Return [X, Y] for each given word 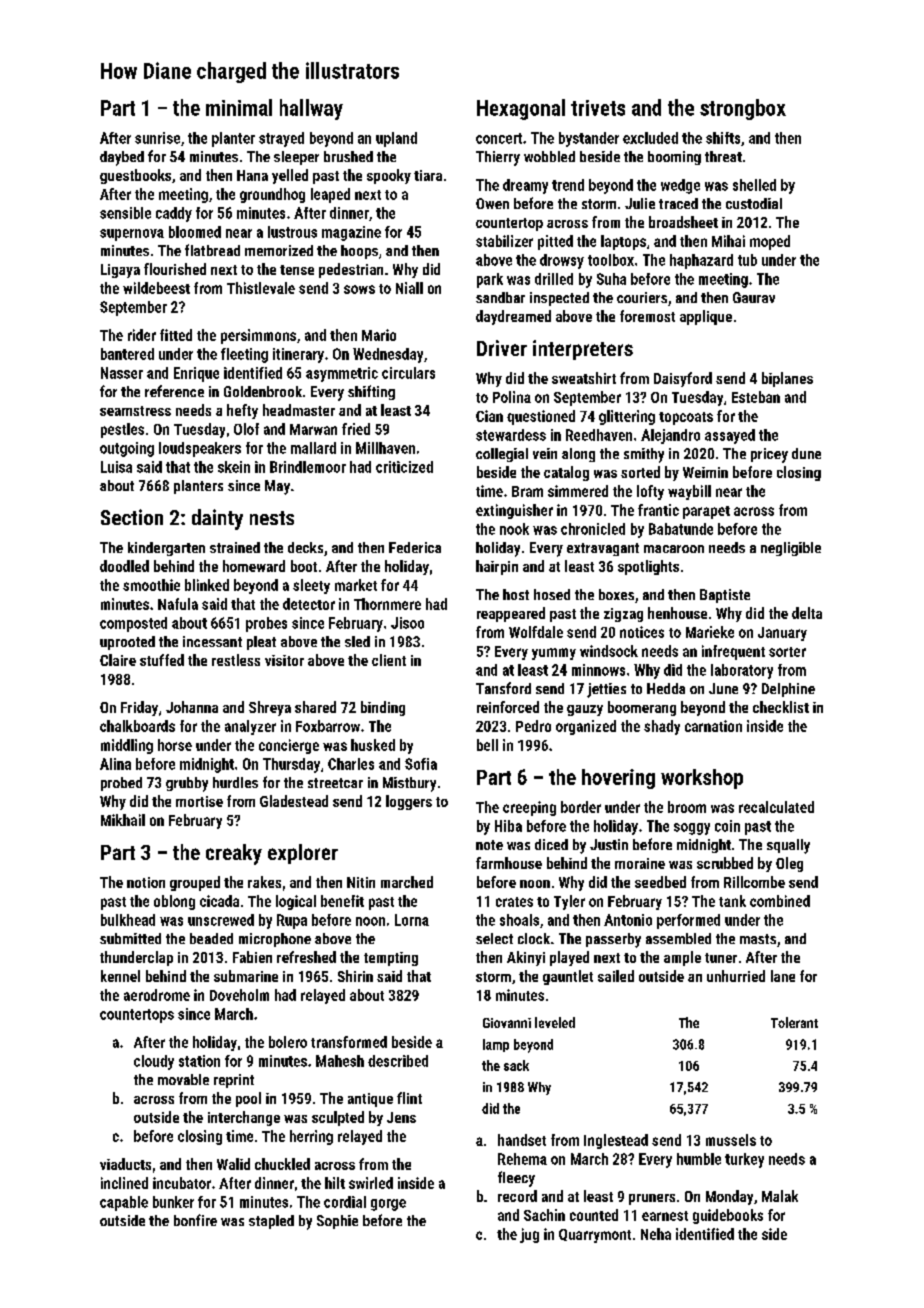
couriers [642, 297]
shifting [371, 392]
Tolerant [794, 1022]
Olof [246, 429]
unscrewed [221, 920]
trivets [598, 108]
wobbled [549, 156]
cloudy [154, 1062]
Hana [252, 175]
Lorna [412, 920]
